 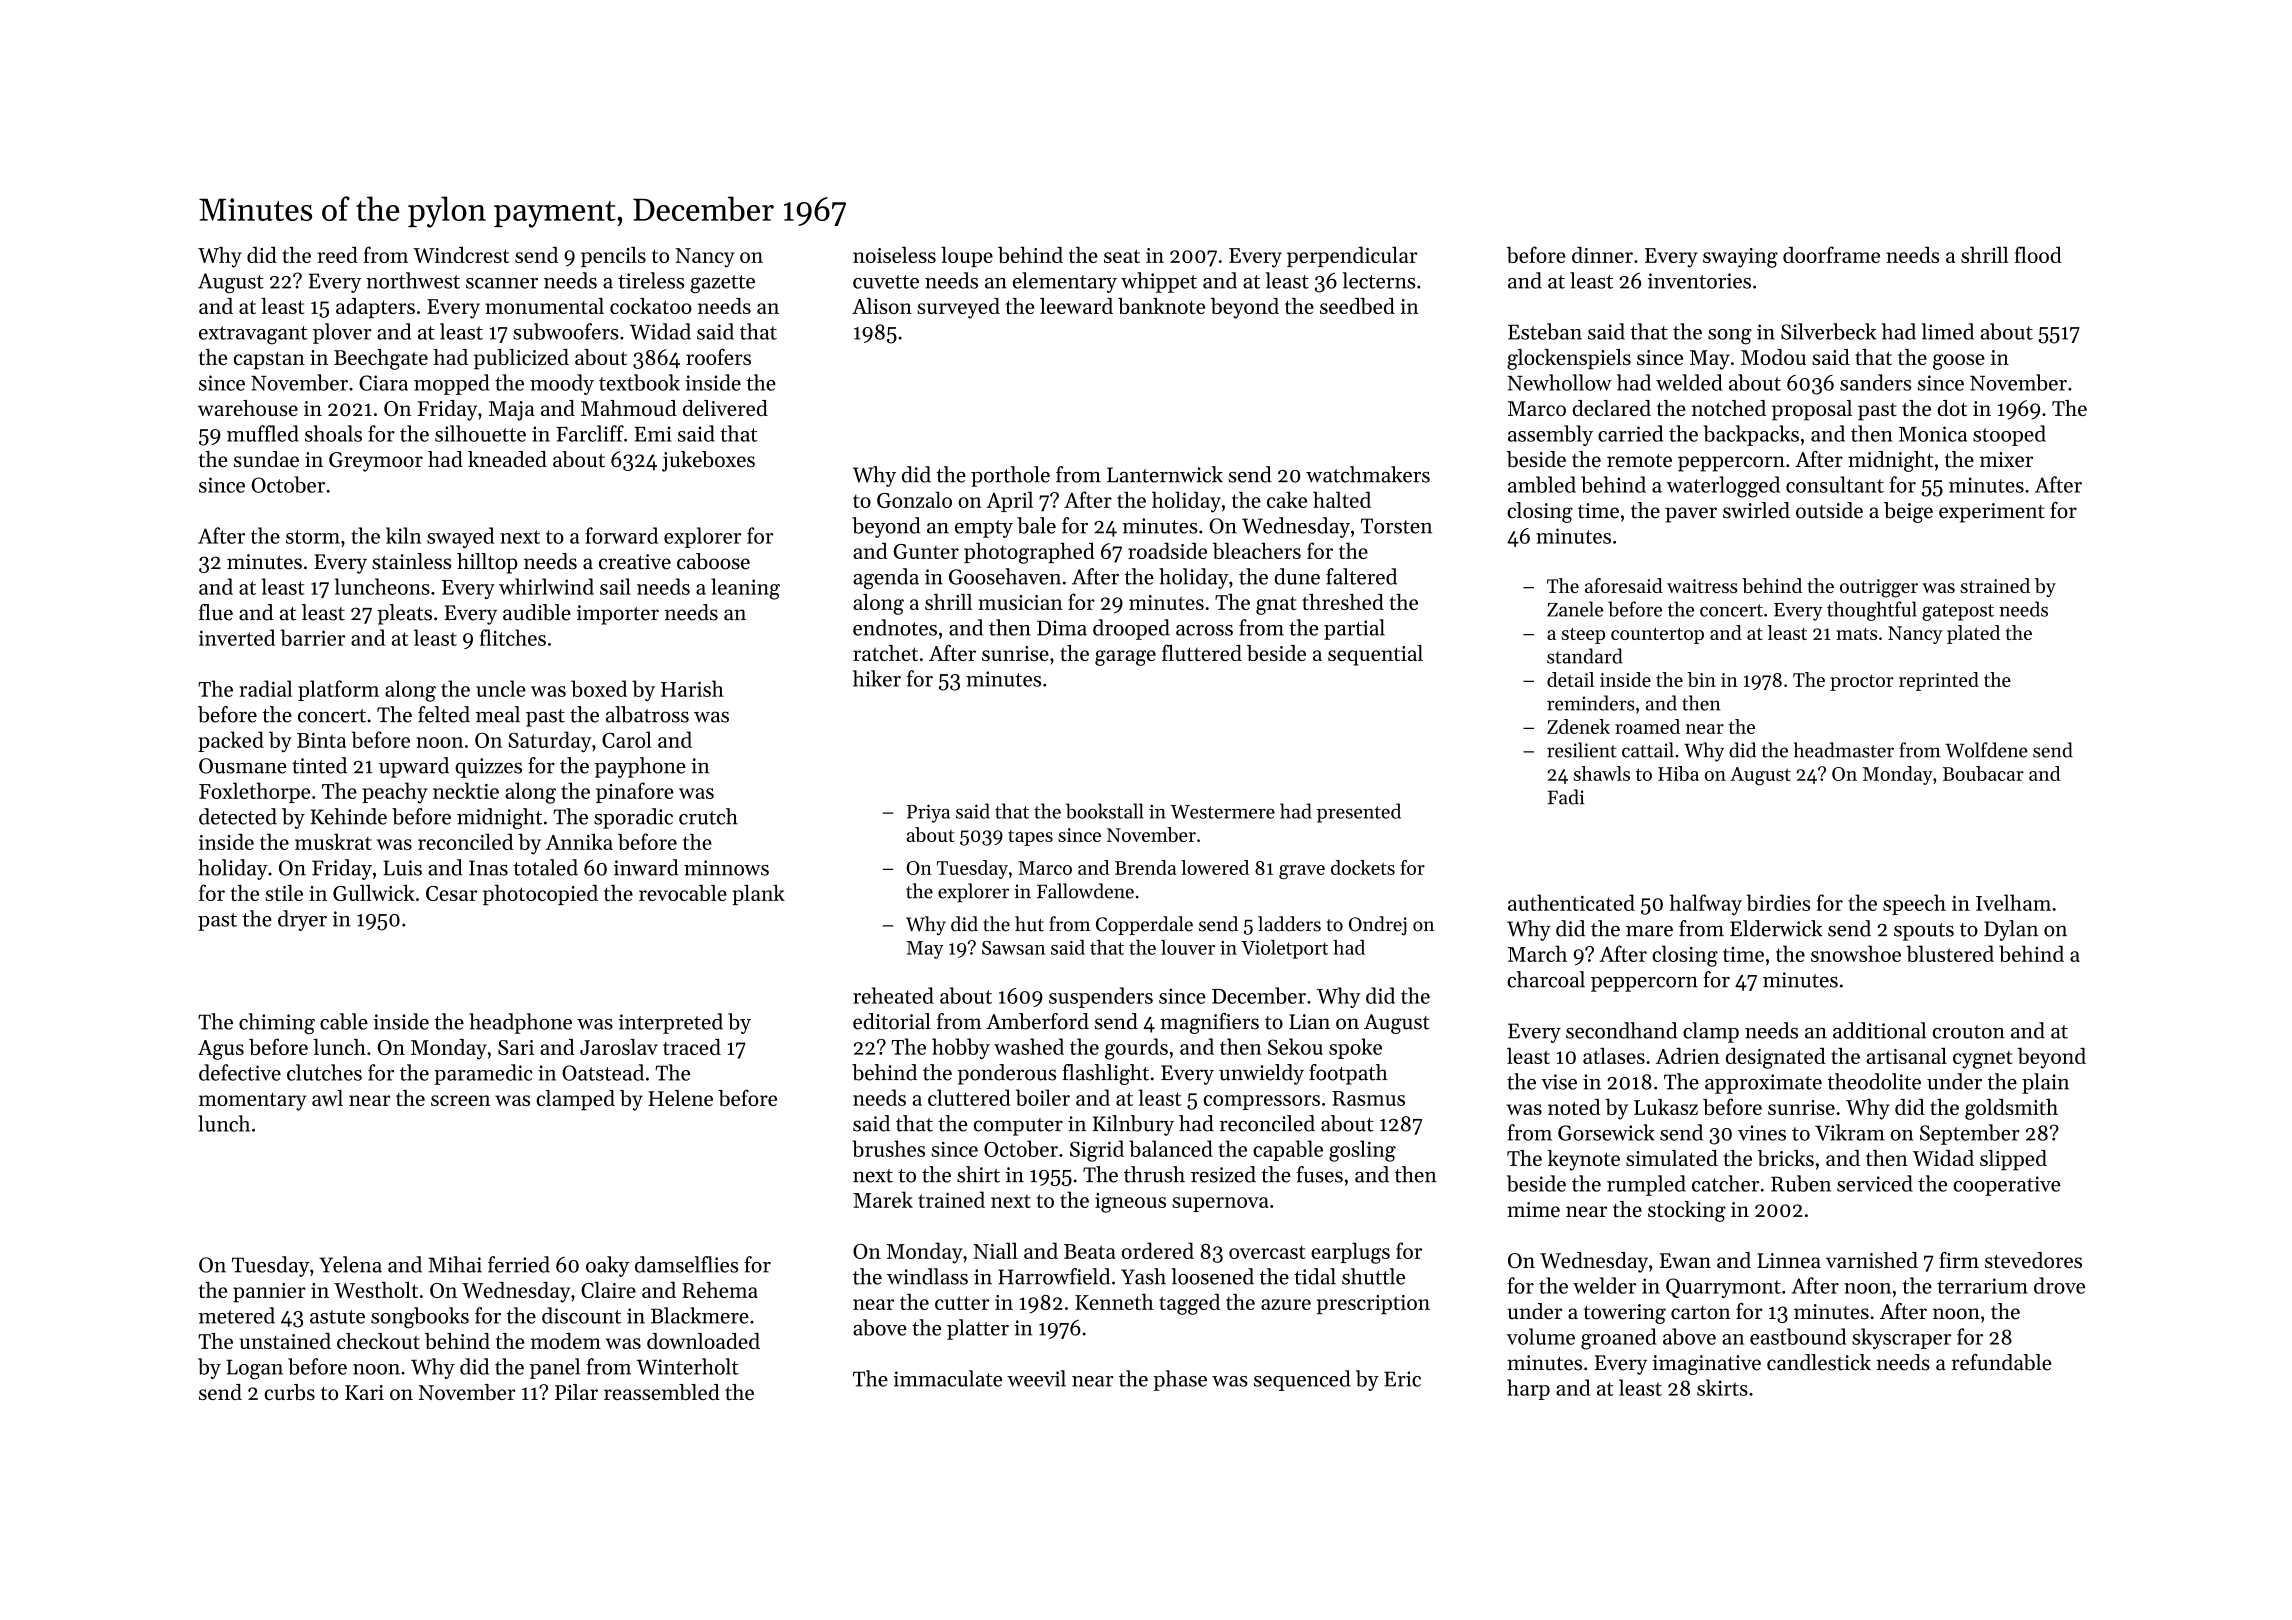 I want to click on kneaded, so click(x=507, y=459).
